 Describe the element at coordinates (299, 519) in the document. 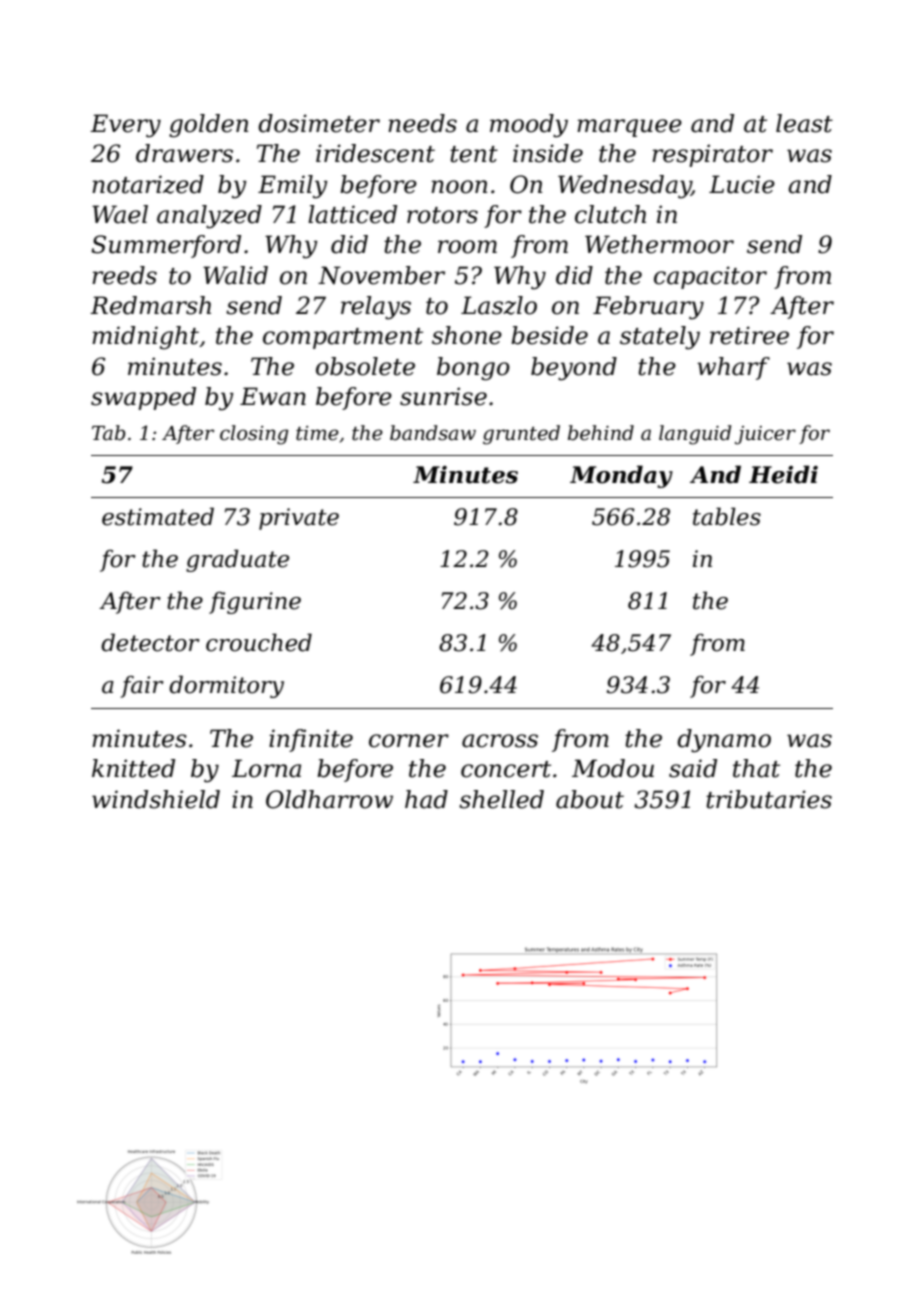

I see `private` at that location.
